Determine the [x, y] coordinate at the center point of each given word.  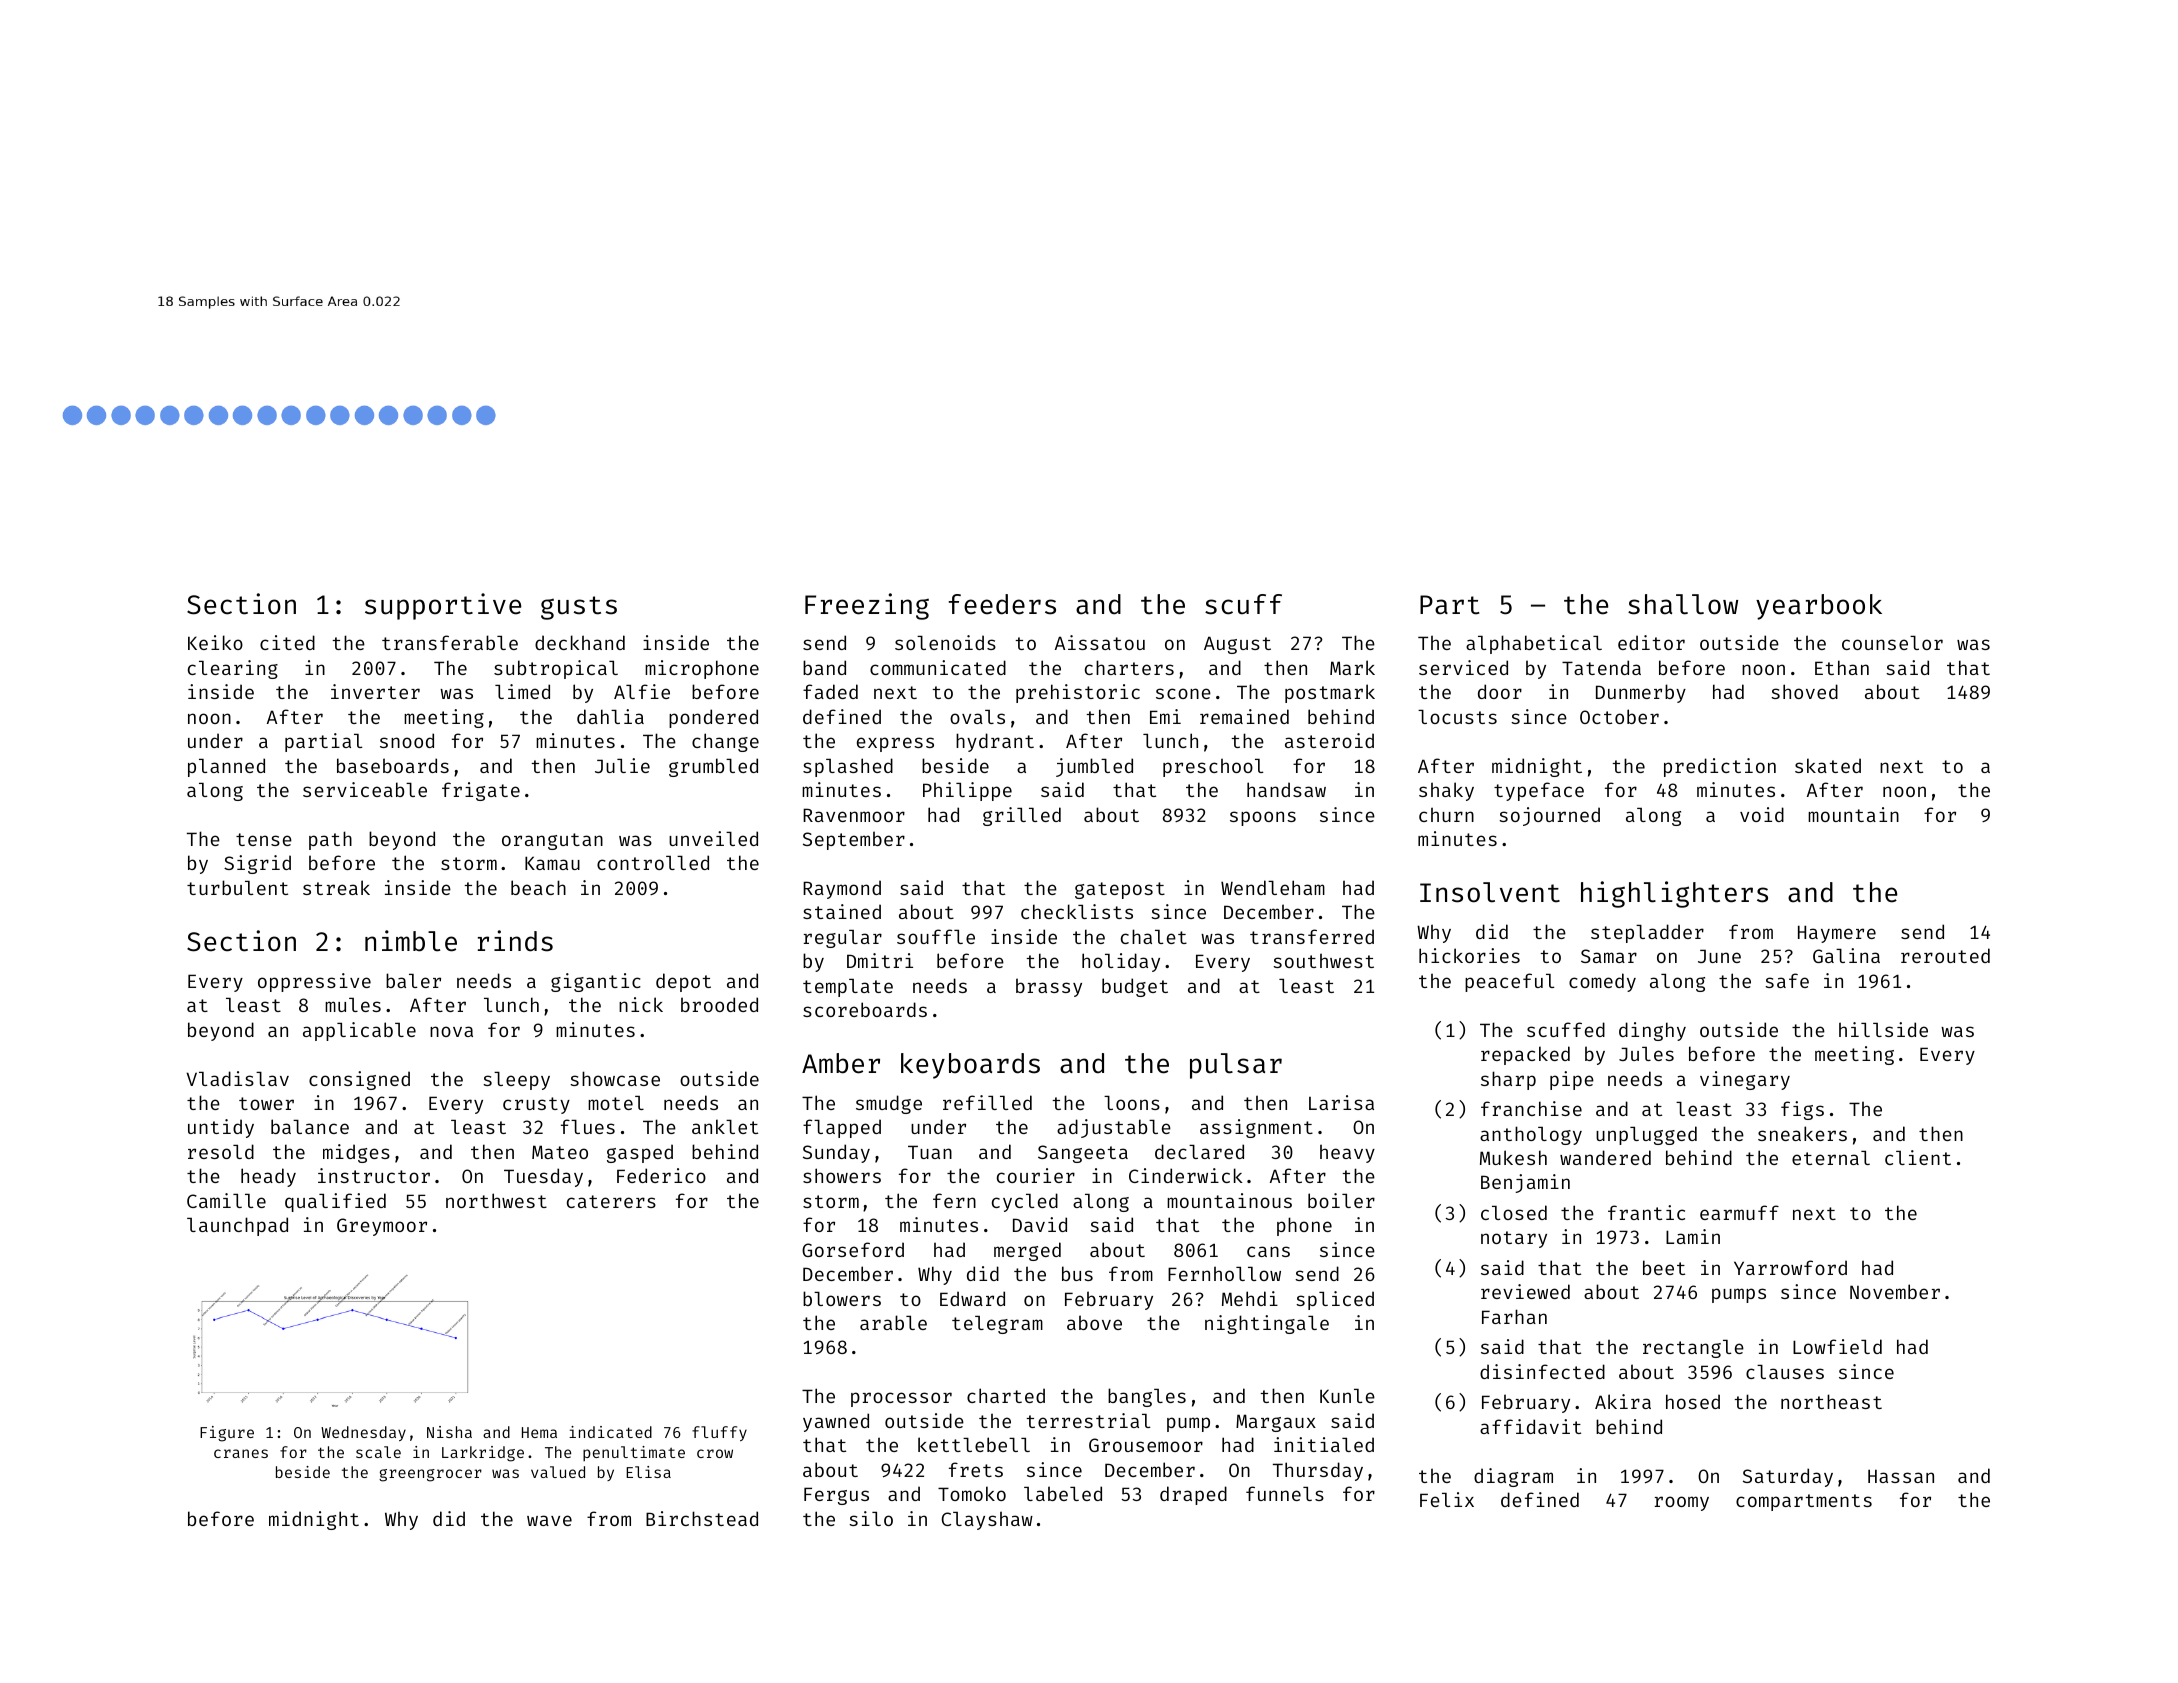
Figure [227, 1434]
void [1762, 814]
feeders [1002, 604]
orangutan [552, 841]
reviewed [1525, 1291]
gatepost [1120, 890]
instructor [374, 1175]
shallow [1683, 604]
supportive [443, 606]
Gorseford [853, 1249]
